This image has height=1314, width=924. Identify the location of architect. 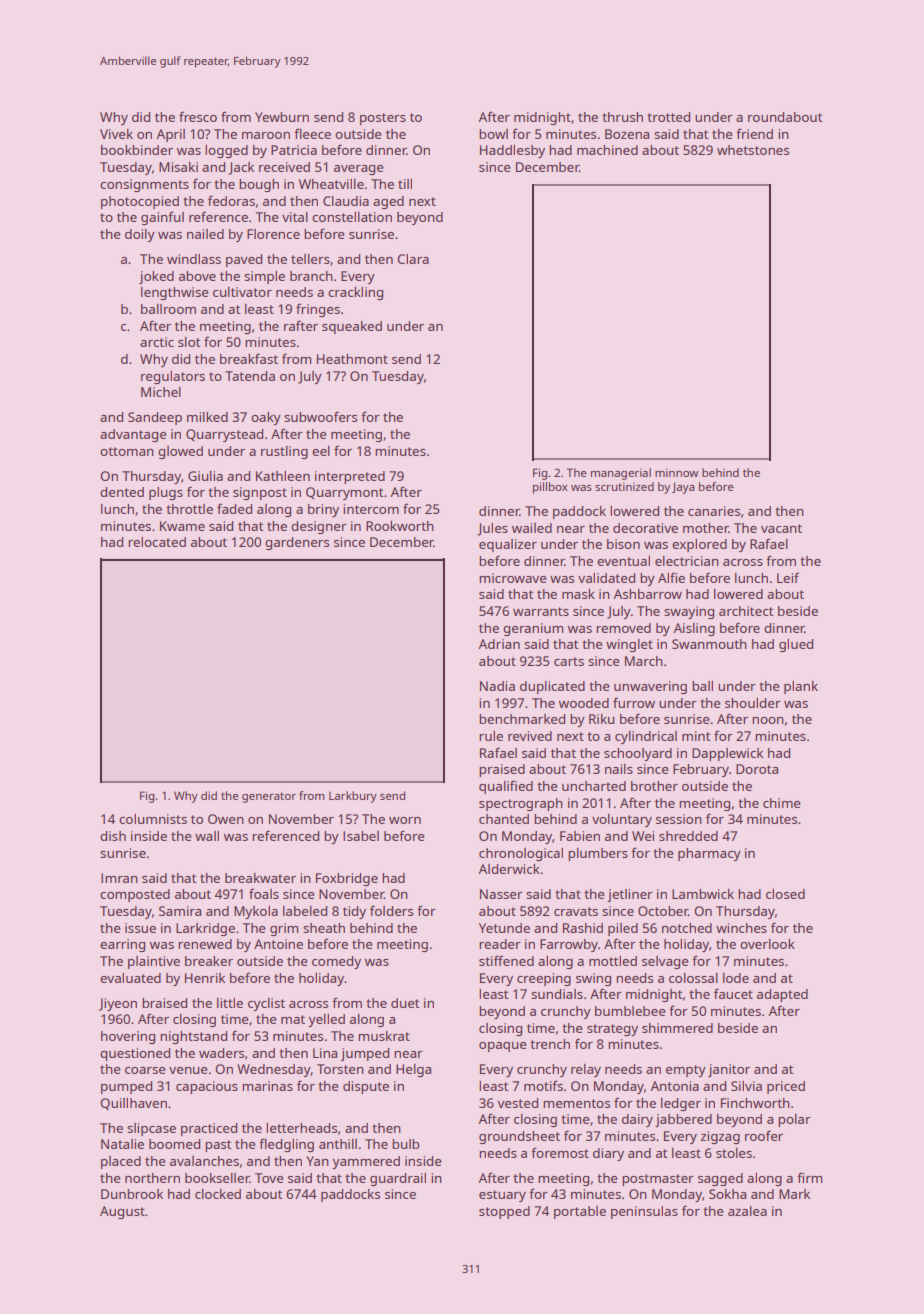
(746, 611).
